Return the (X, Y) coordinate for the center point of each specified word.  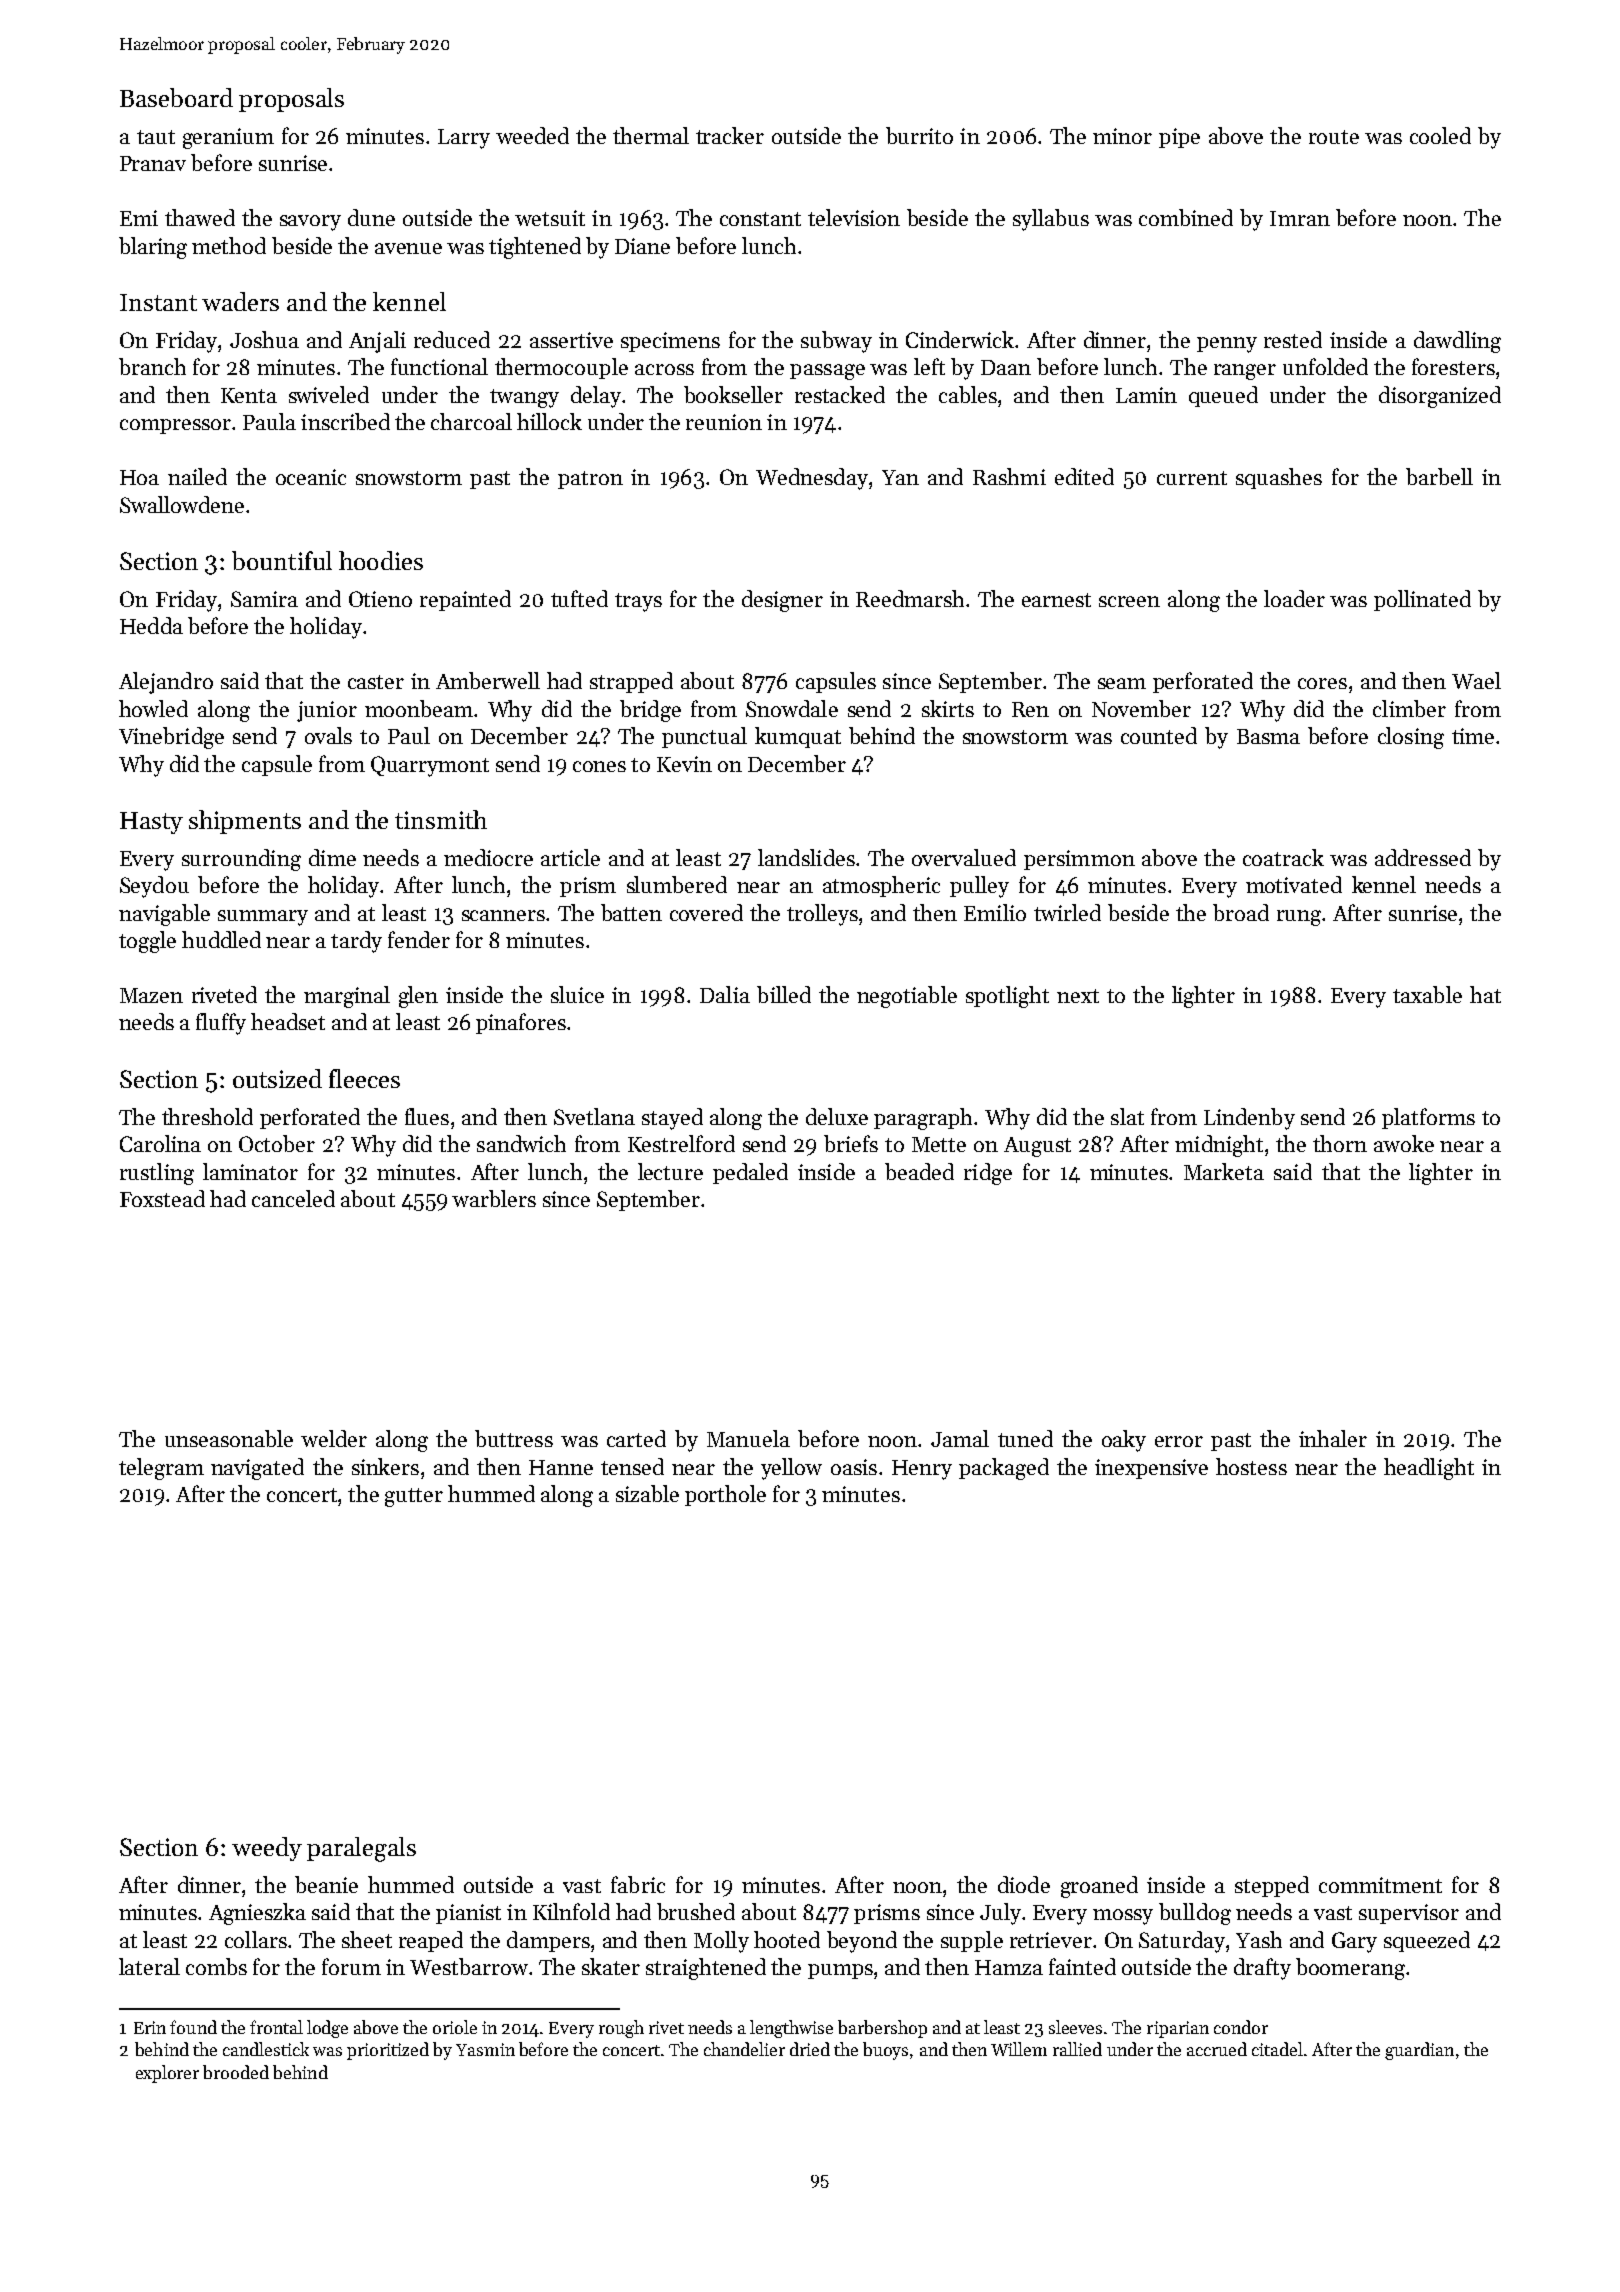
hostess (1251, 1466)
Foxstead (162, 1198)
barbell (1439, 476)
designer (782, 601)
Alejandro (166, 683)
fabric (638, 1884)
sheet (367, 1939)
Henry (922, 1470)
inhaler (1333, 1438)
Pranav (153, 163)
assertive (571, 340)
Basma (1268, 736)
